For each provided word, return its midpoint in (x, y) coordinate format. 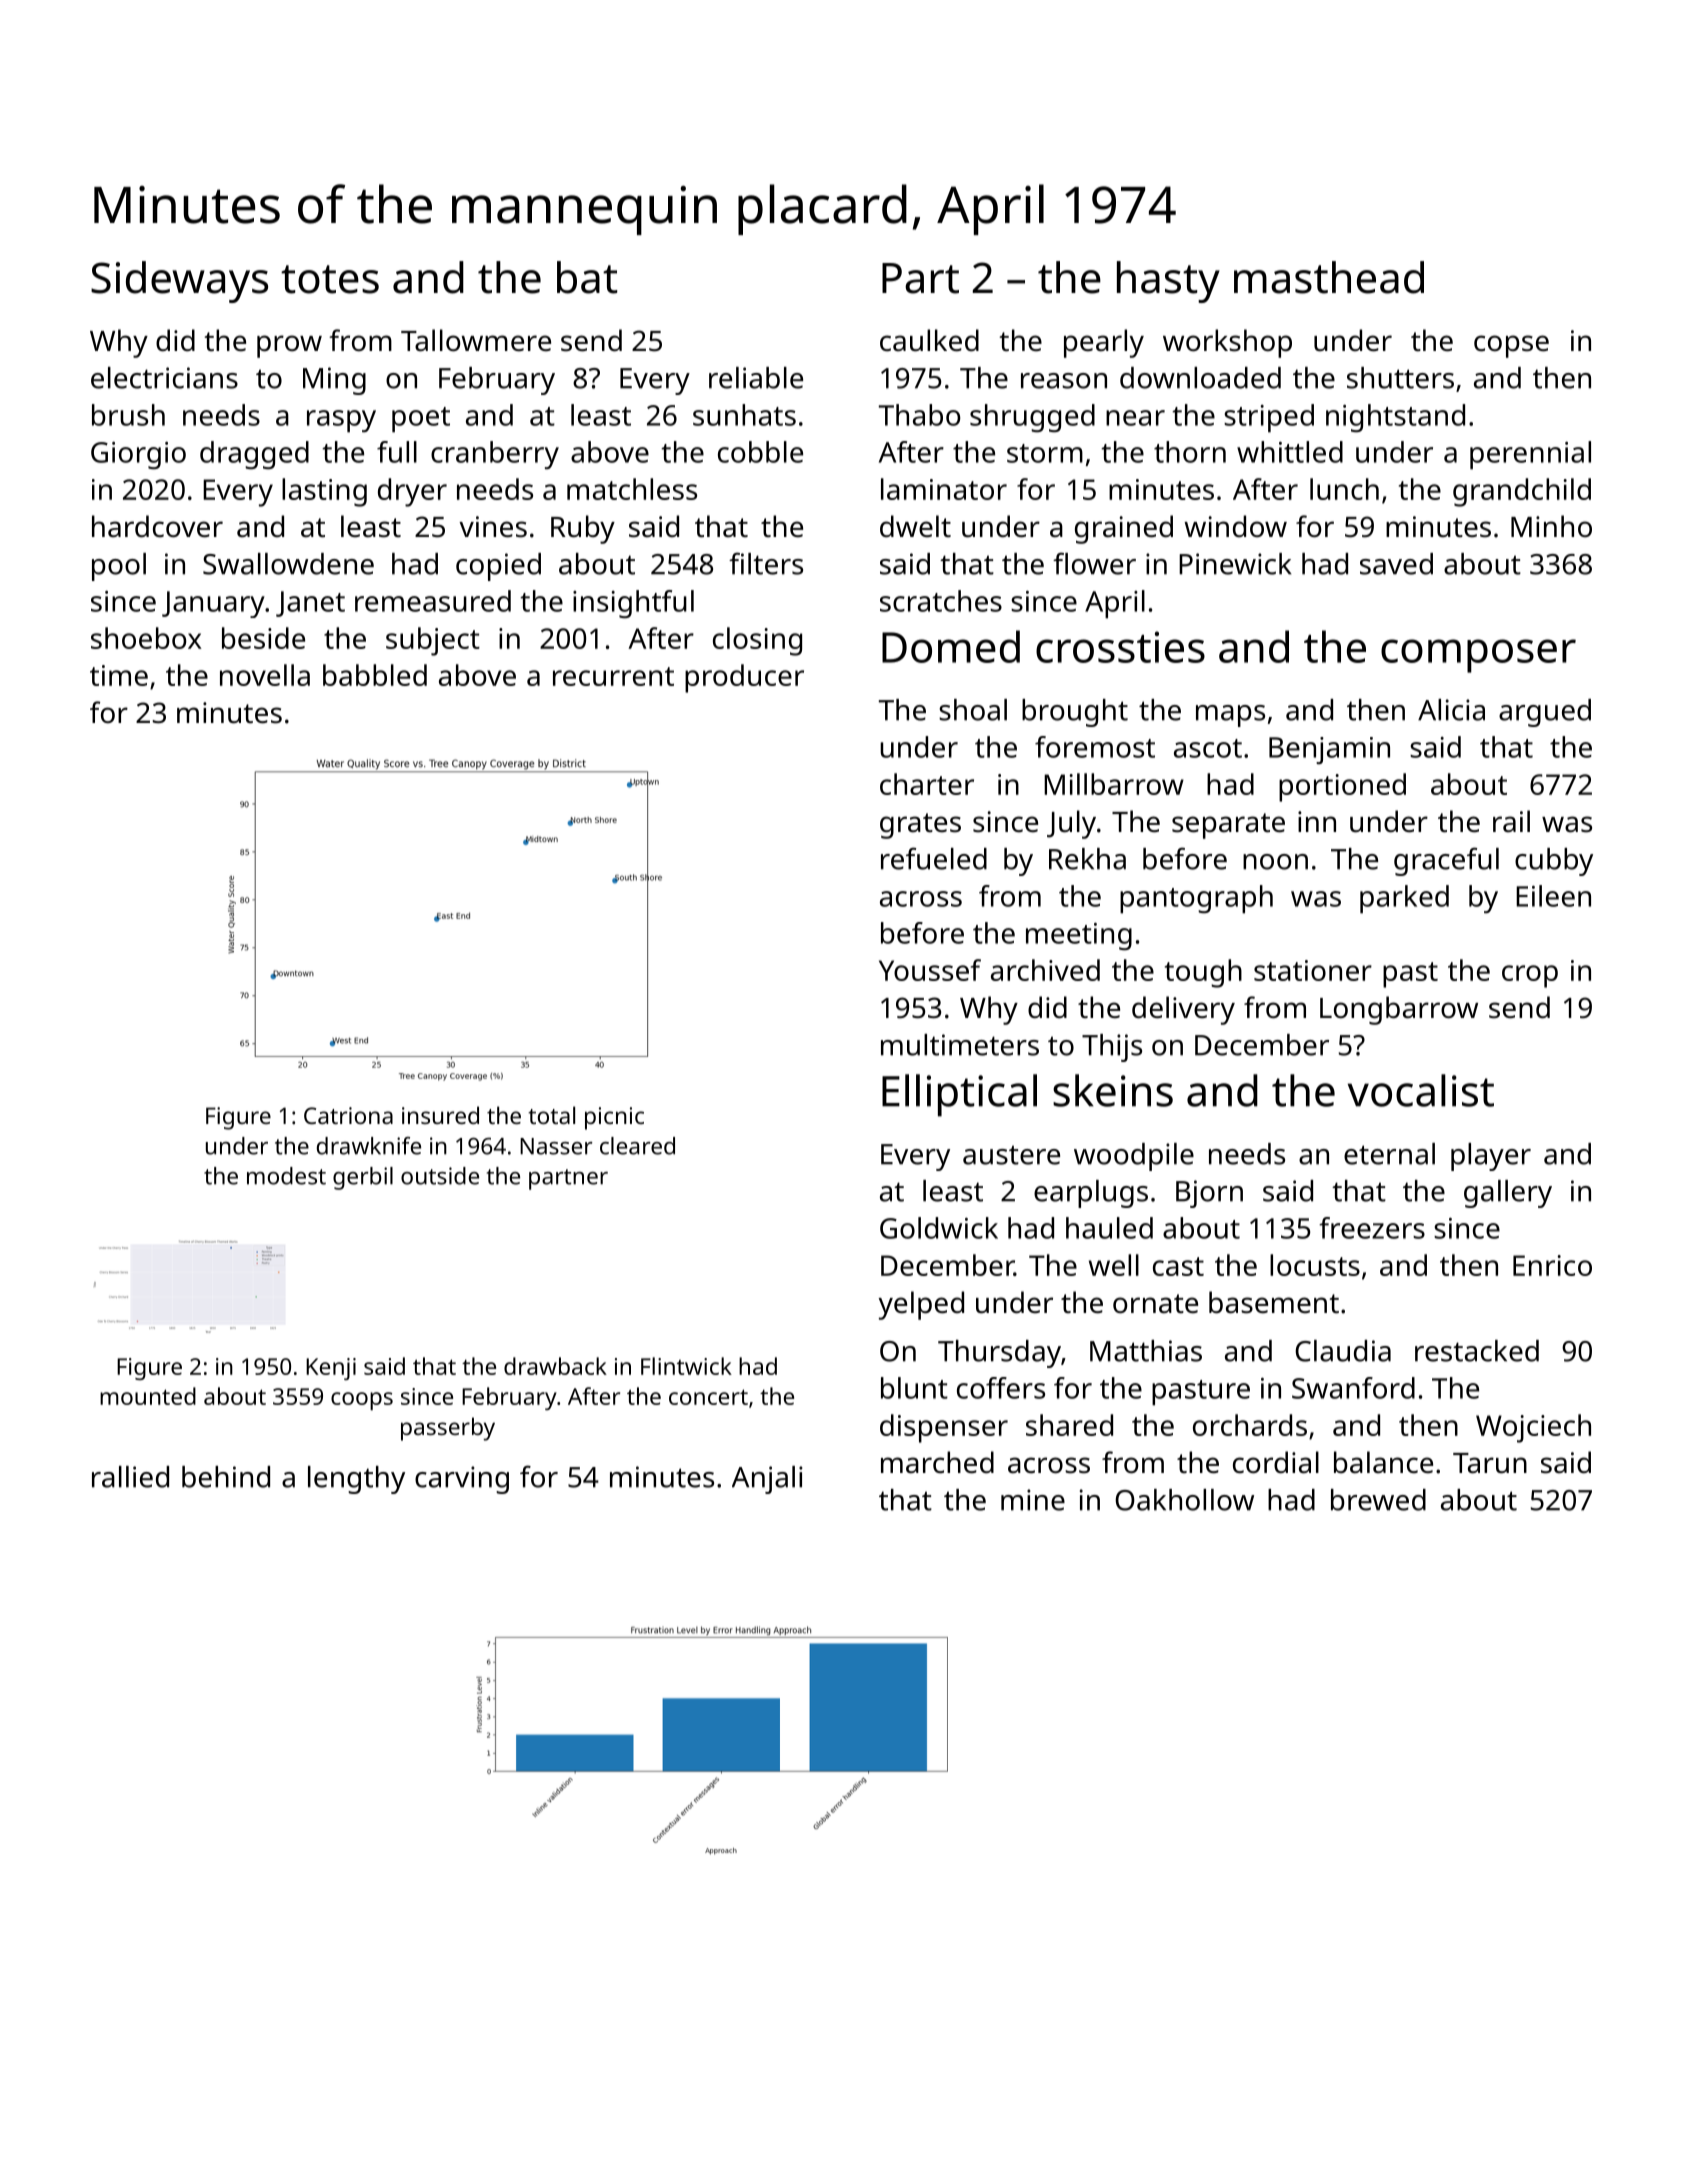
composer (1478, 656)
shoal (973, 710)
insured (440, 1115)
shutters (1400, 378)
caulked (929, 340)
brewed (1378, 1500)
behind (226, 1477)
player (1491, 1157)
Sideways (179, 282)
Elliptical (959, 1095)
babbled (375, 675)
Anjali (767, 1480)
